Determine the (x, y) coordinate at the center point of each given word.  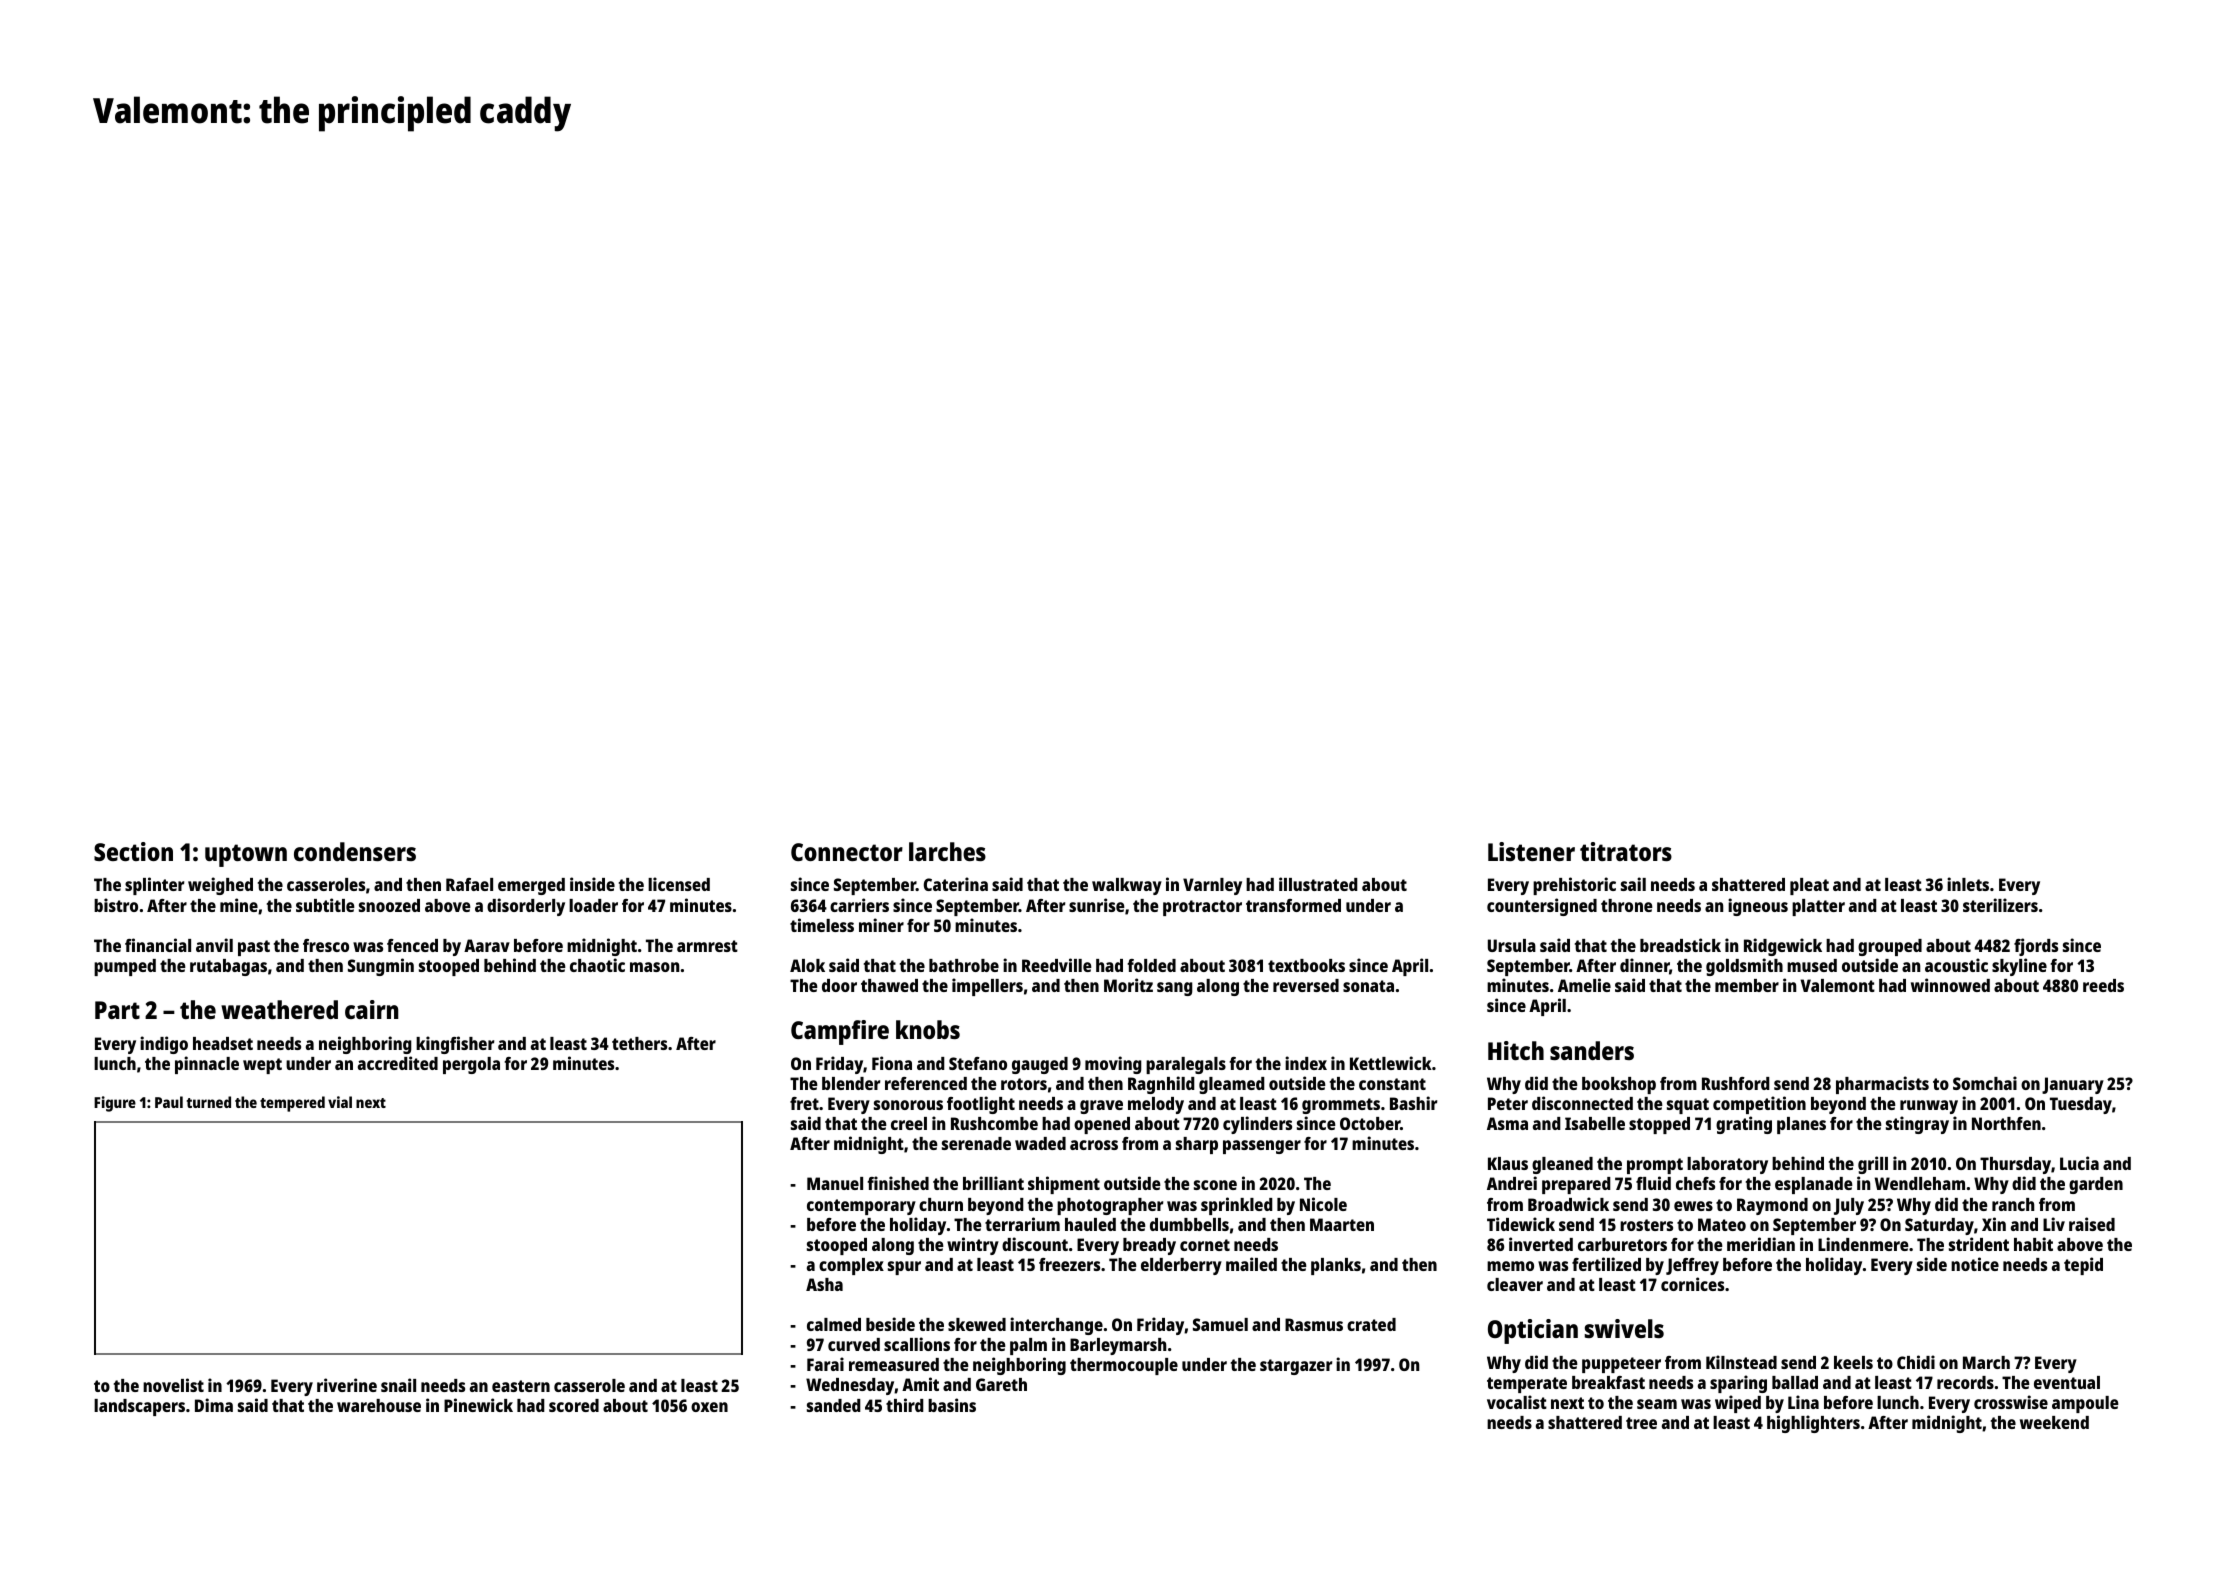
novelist (173, 1385)
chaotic (597, 965)
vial (340, 1102)
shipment (1064, 1185)
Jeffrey (1692, 1266)
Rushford (1736, 1083)
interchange (1056, 1326)
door (839, 985)
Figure (115, 1104)
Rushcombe (994, 1123)
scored (574, 1405)
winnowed (1950, 985)
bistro (116, 905)
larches (947, 851)
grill (1873, 1165)
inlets (1968, 884)
